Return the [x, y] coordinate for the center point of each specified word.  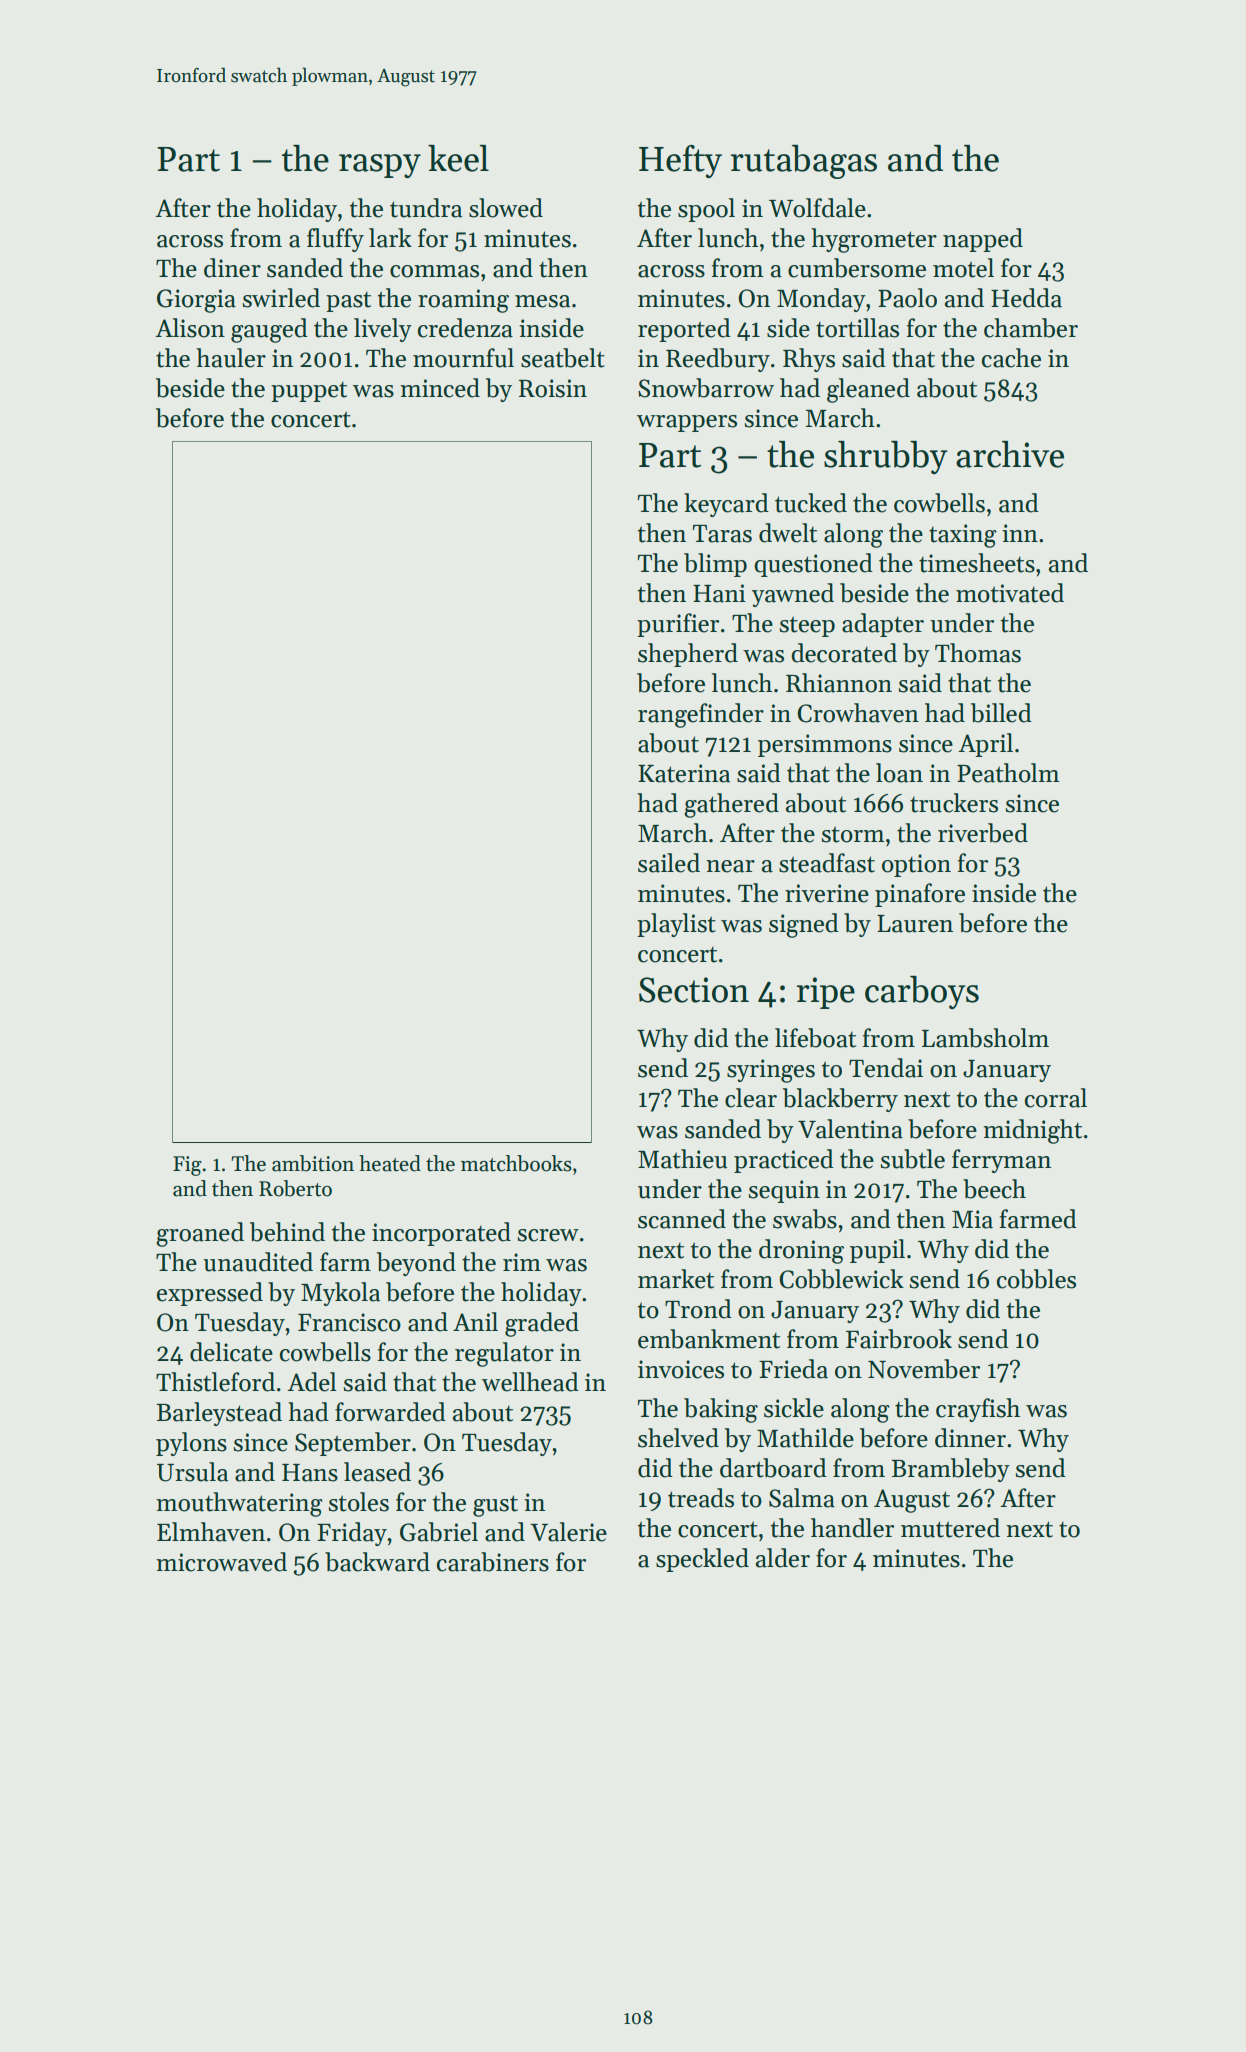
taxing [963, 536]
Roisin [553, 388]
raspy [380, 166]
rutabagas [804, 162]
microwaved [221, 1562]
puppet [309, 392]
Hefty [680, 161]
